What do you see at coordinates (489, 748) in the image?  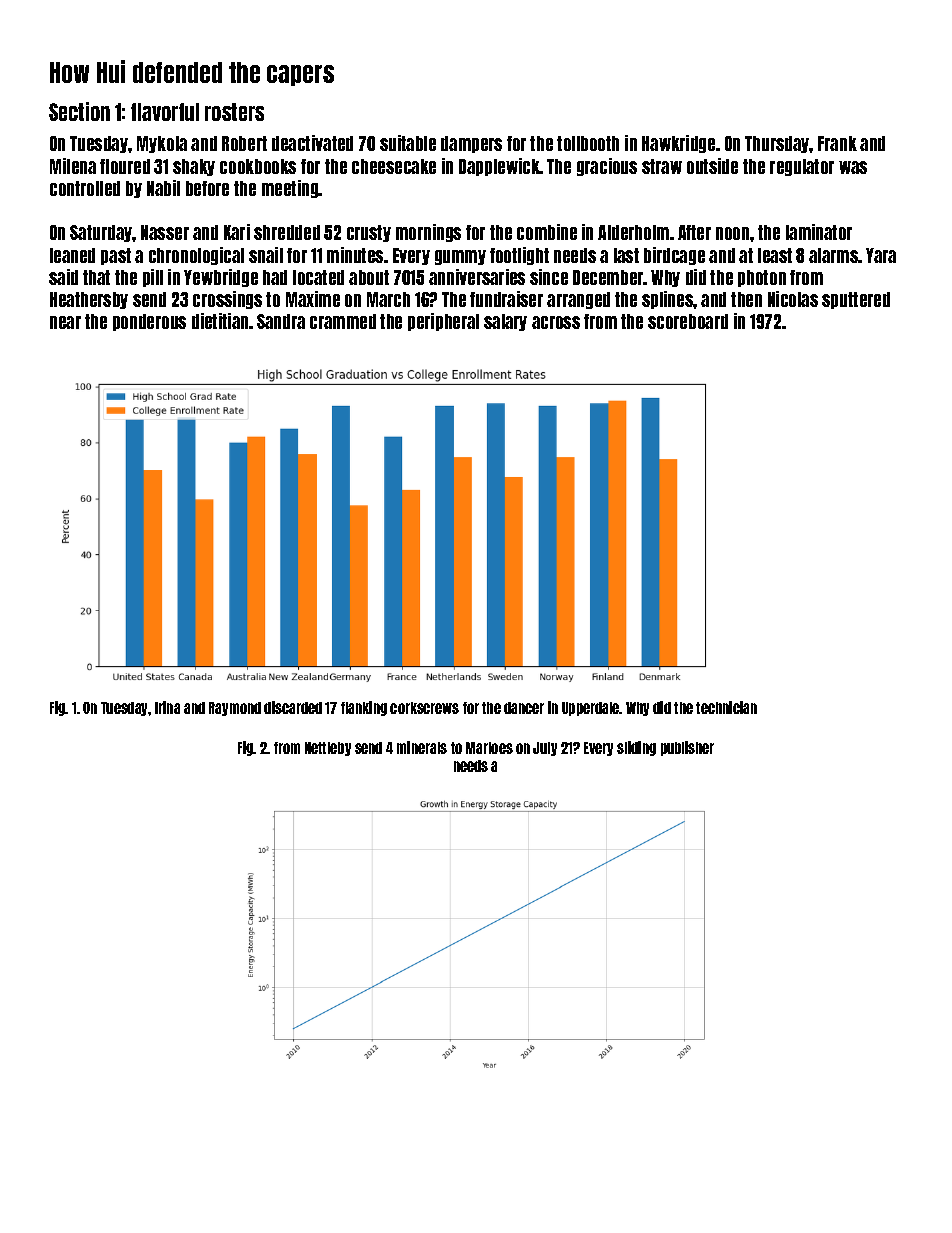 I see `Marloes` at bounding box center [489, 748].
